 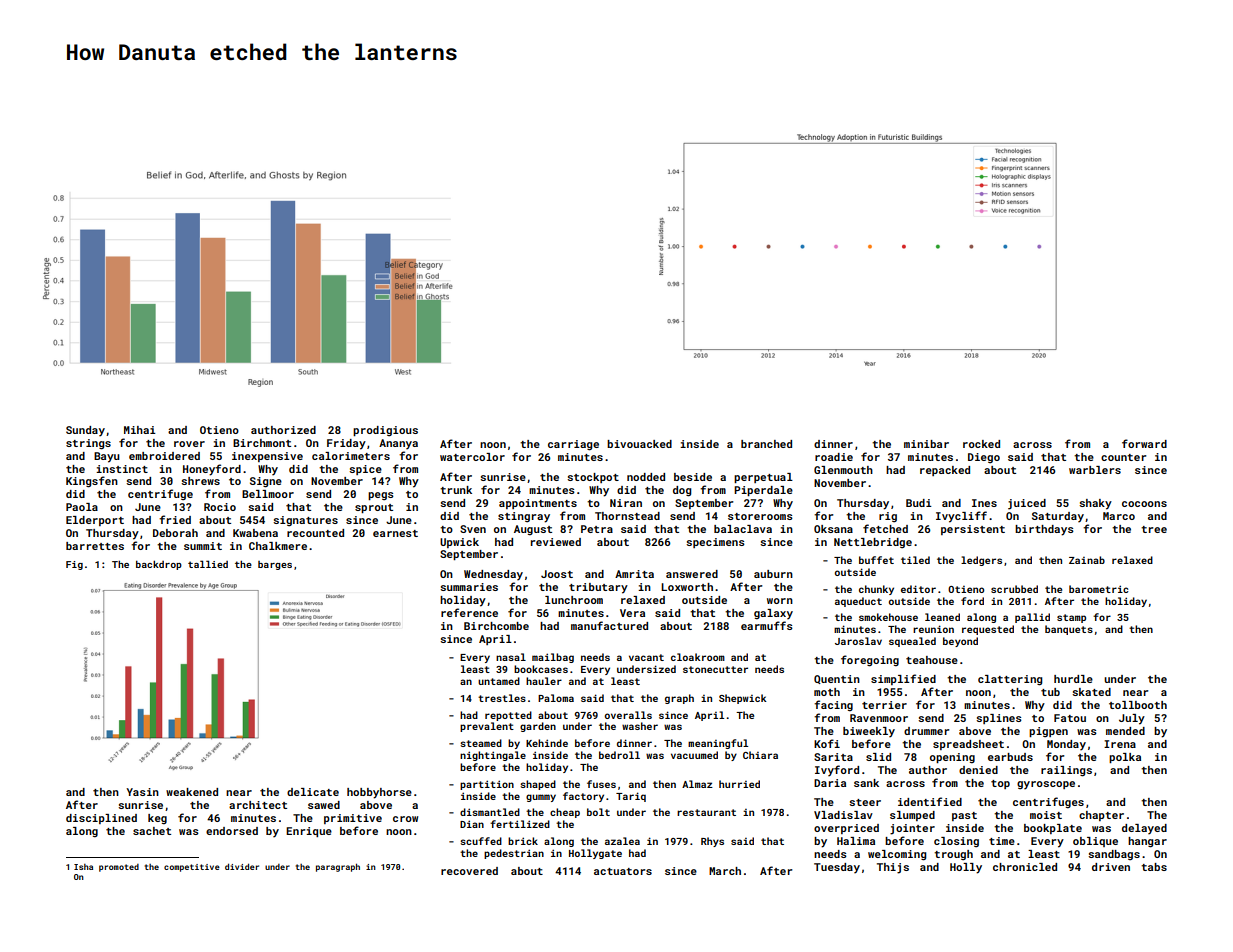 I want to click on prodigious, so click(x=385, y=431).
